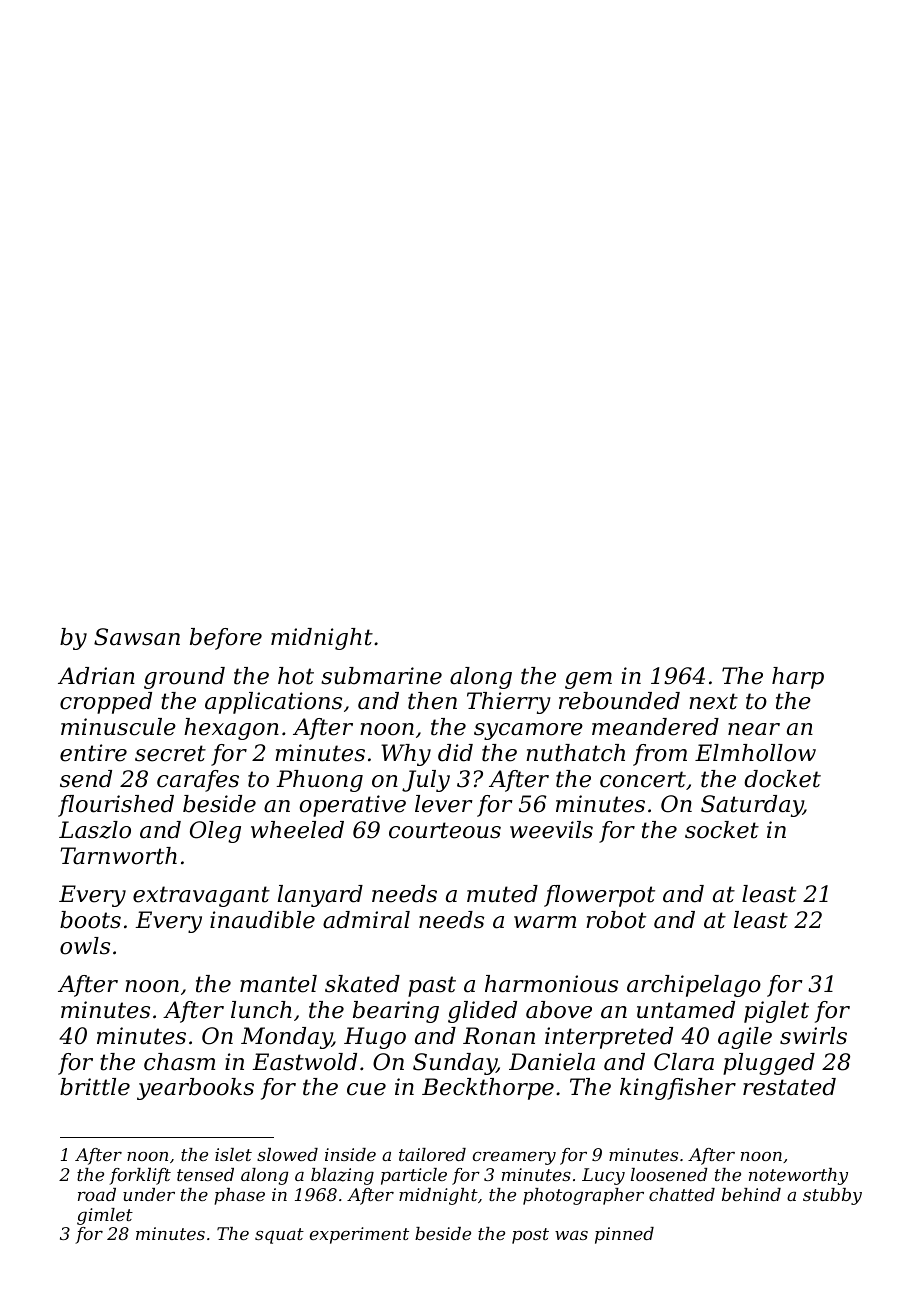 The width and height of the screenshot is (924, 1311). Describe the element at coordinates (545, 922) in the screenshot. I see `warm` at that location.
